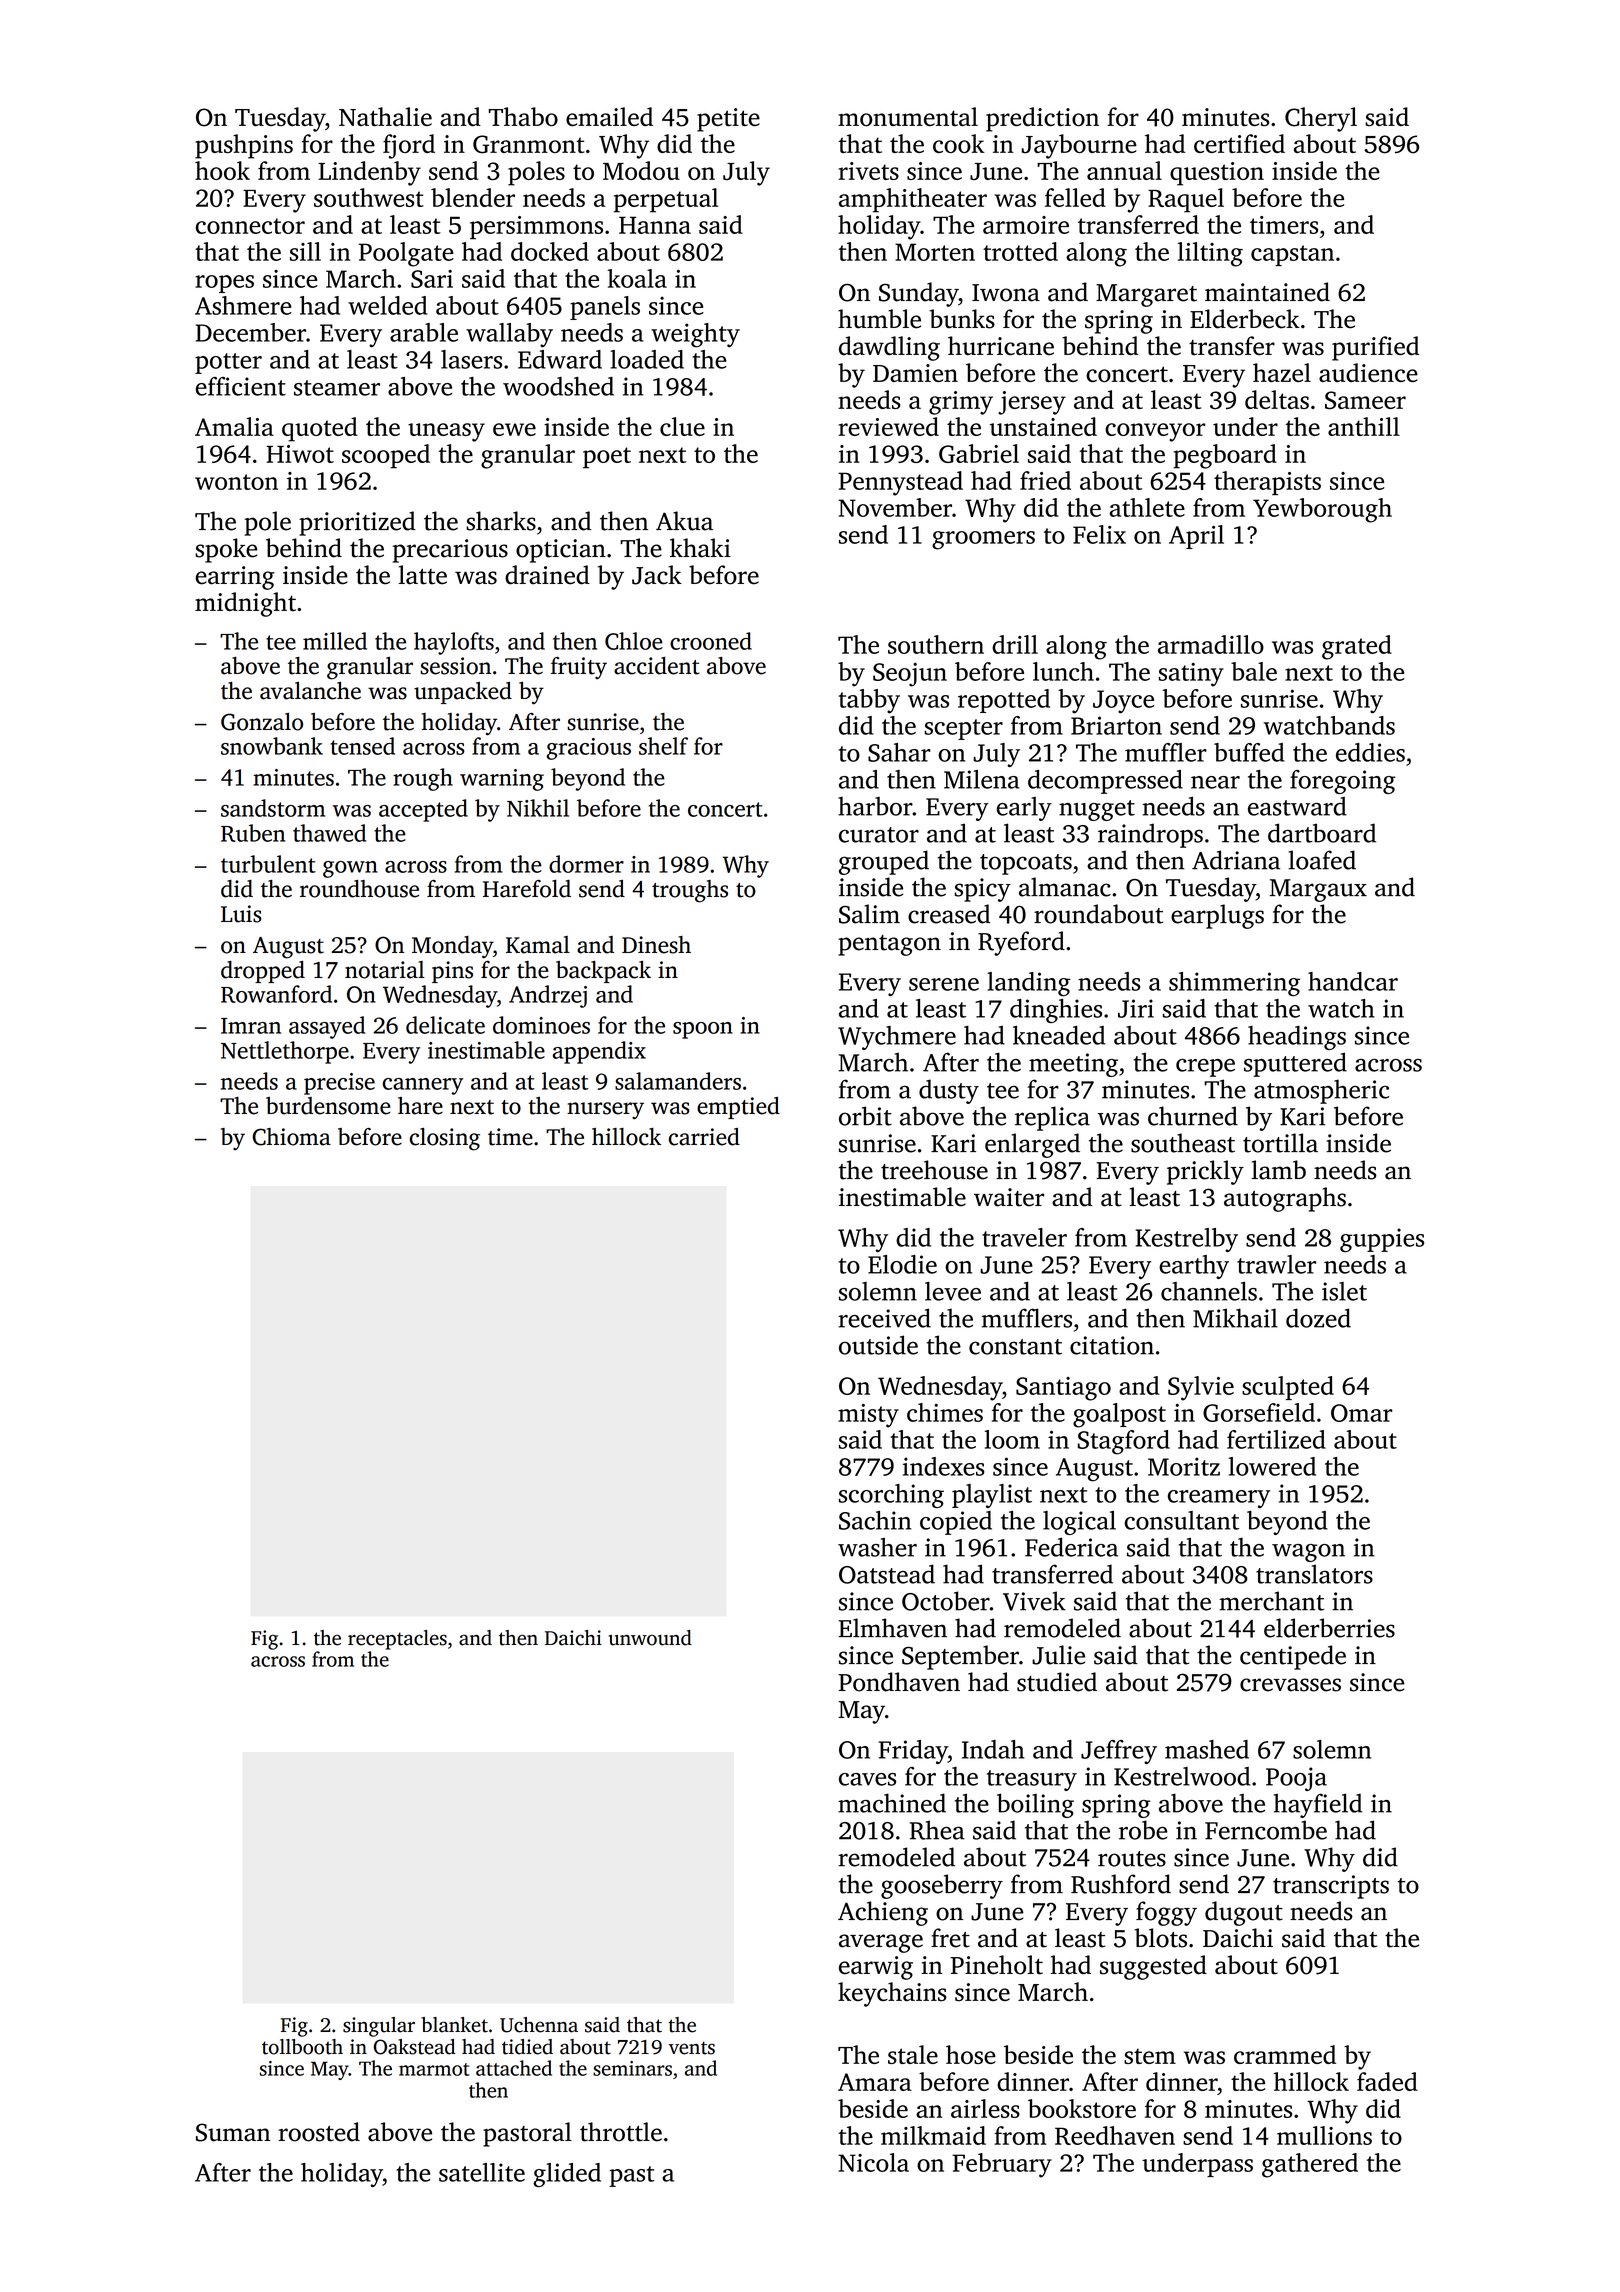  Describe the element at coordinates (1329, 1628) in the page. I see `elderberries` at that location.
